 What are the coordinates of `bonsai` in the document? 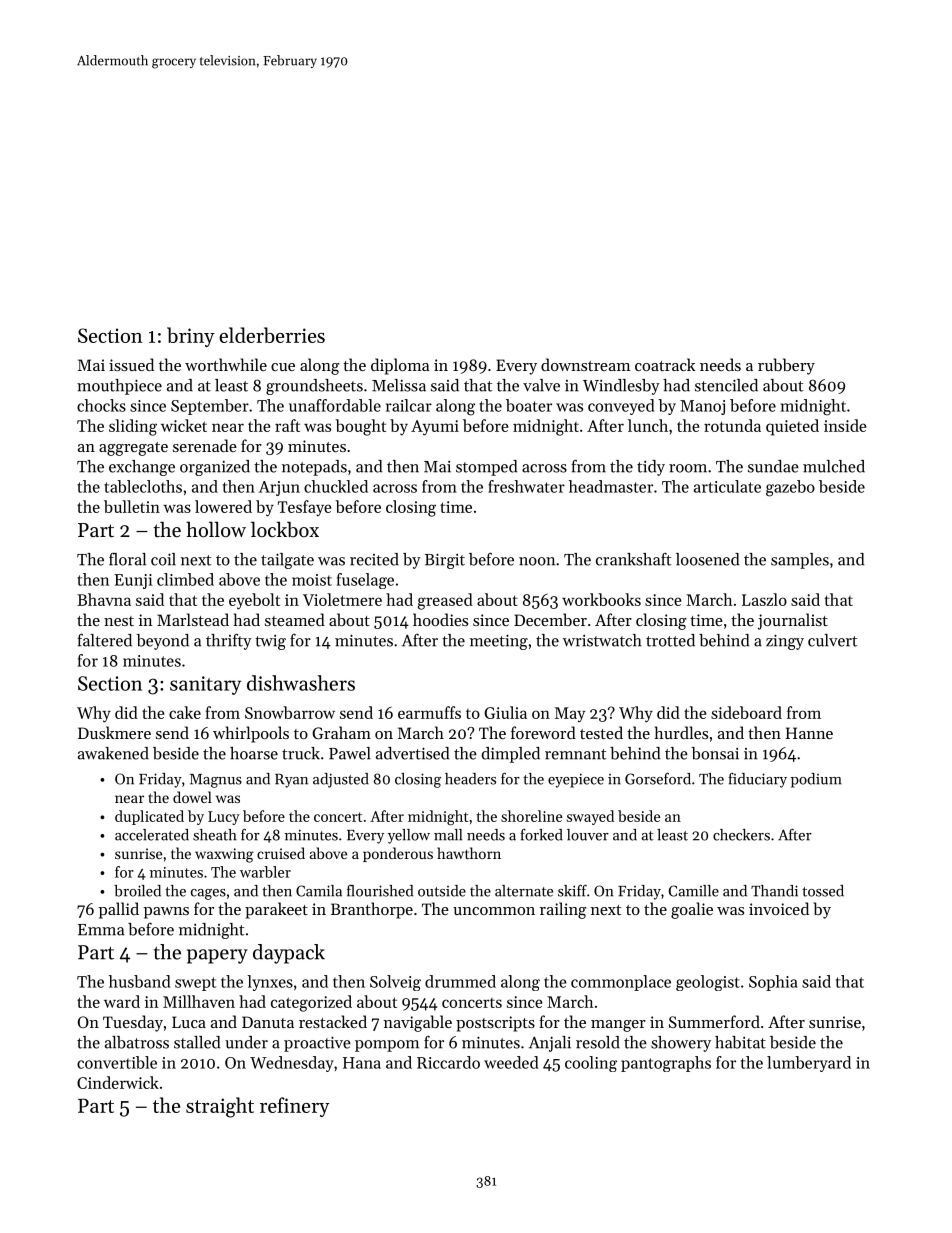 It's located at (715, 753).
